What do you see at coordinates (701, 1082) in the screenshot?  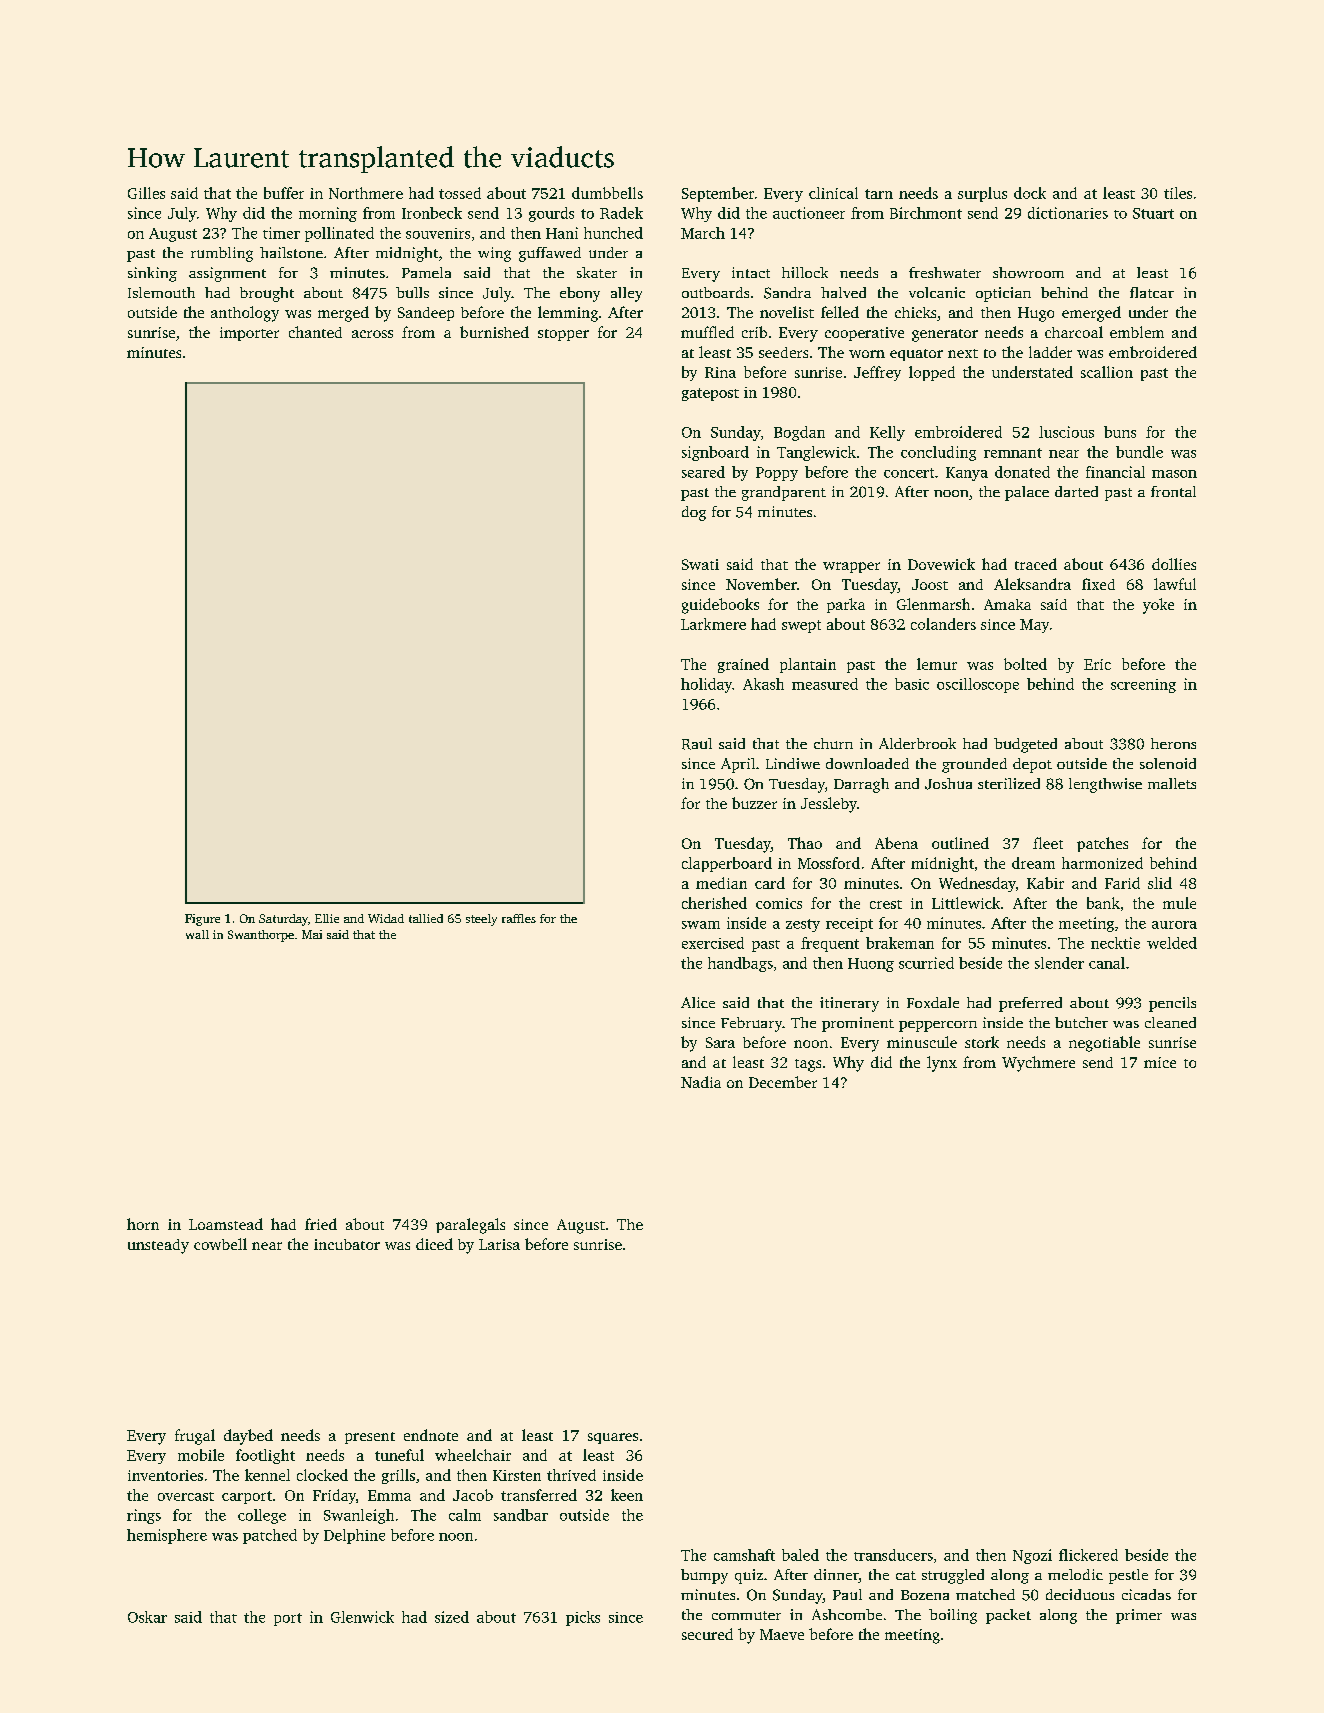 I see `Nadia` at bounding box center [701, 1082].
